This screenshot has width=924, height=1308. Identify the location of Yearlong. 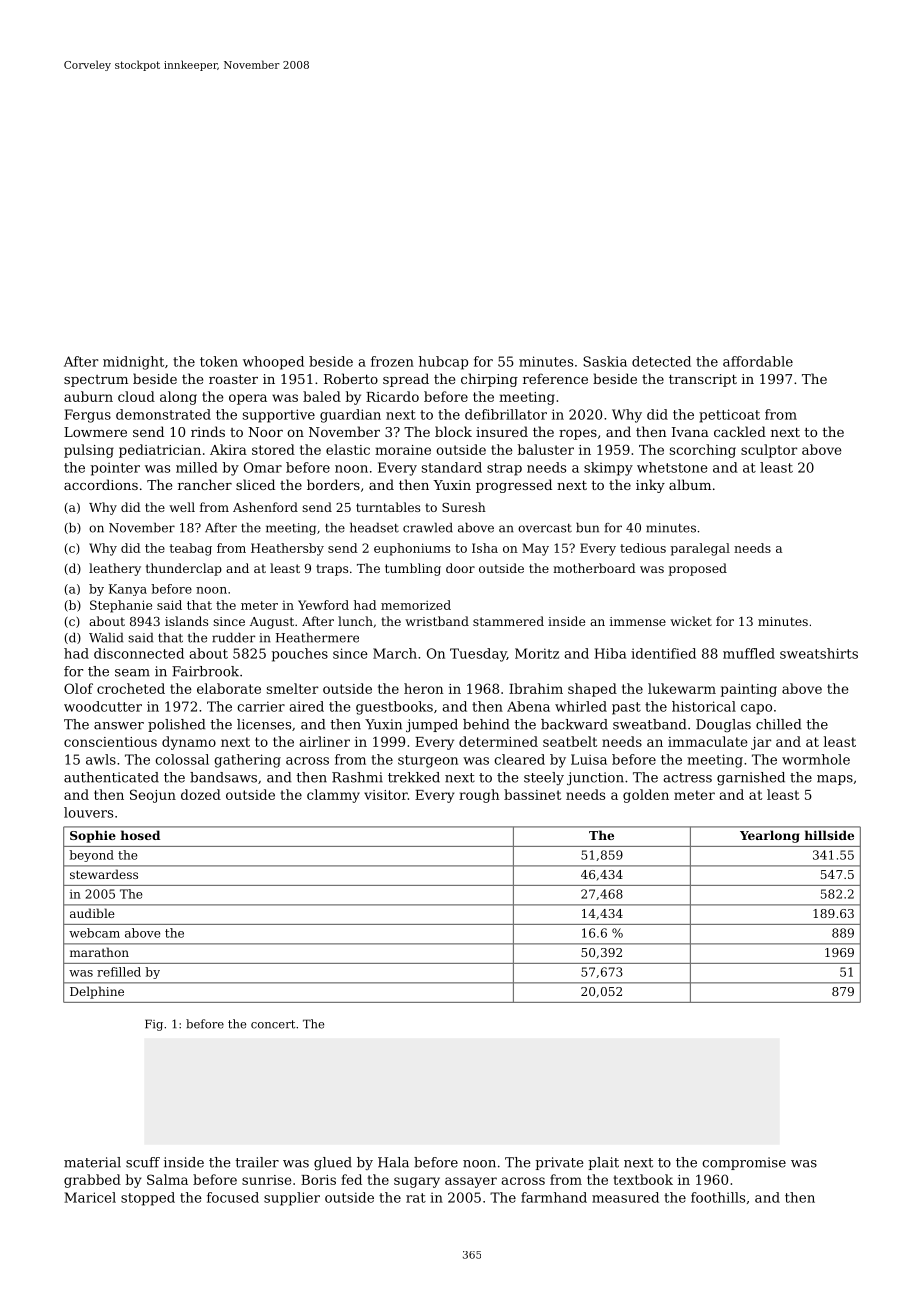
(770, 836).
